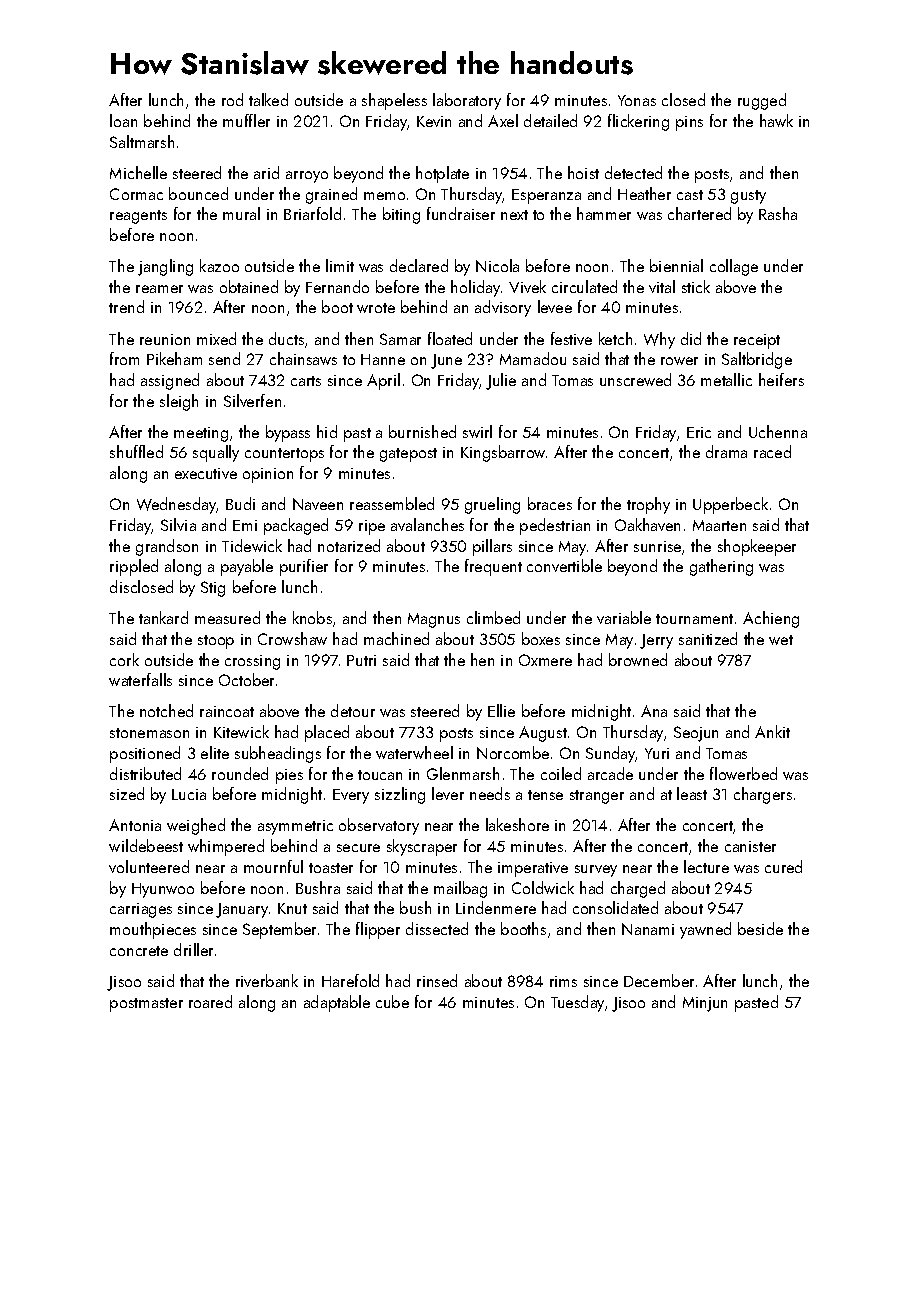 This page has height=1308, width=924. I want to click on heifers, so click(781, 379).
